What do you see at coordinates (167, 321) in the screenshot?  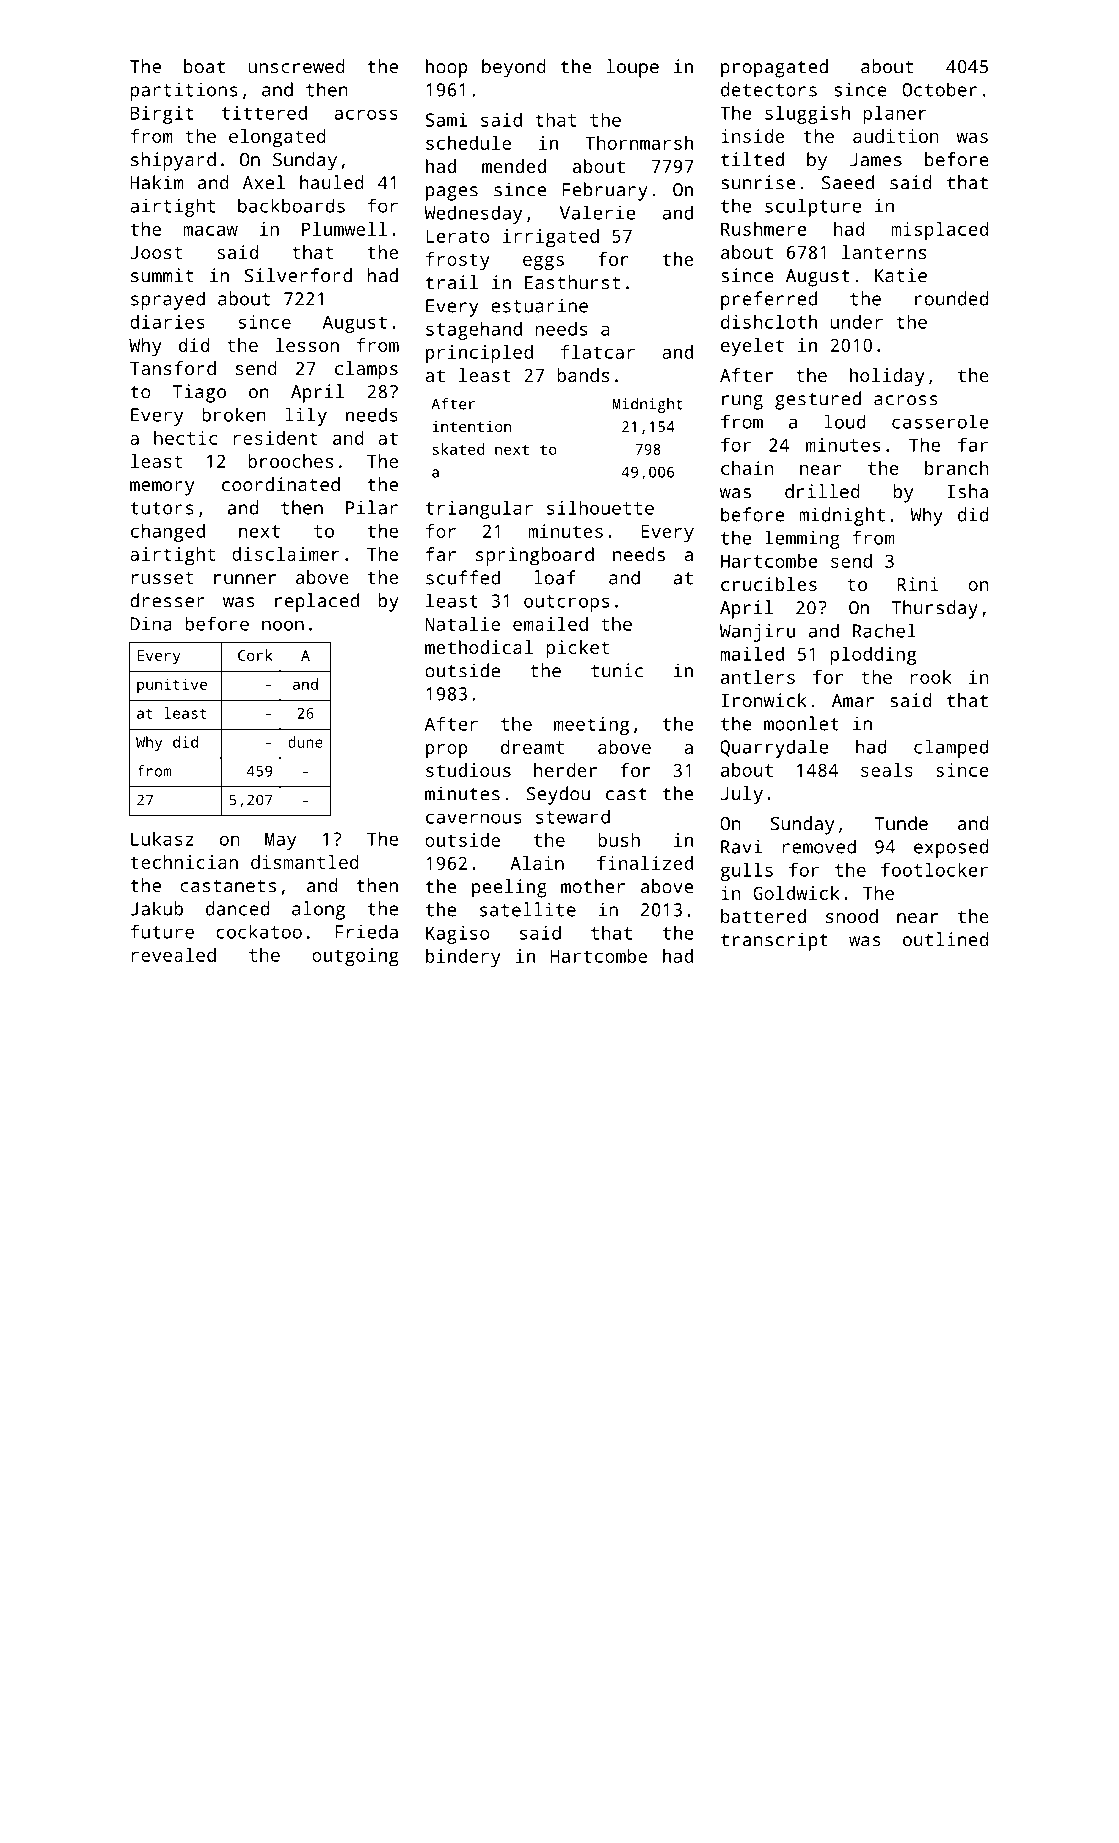 I see `diaries` at bounding box center [167, 321].
